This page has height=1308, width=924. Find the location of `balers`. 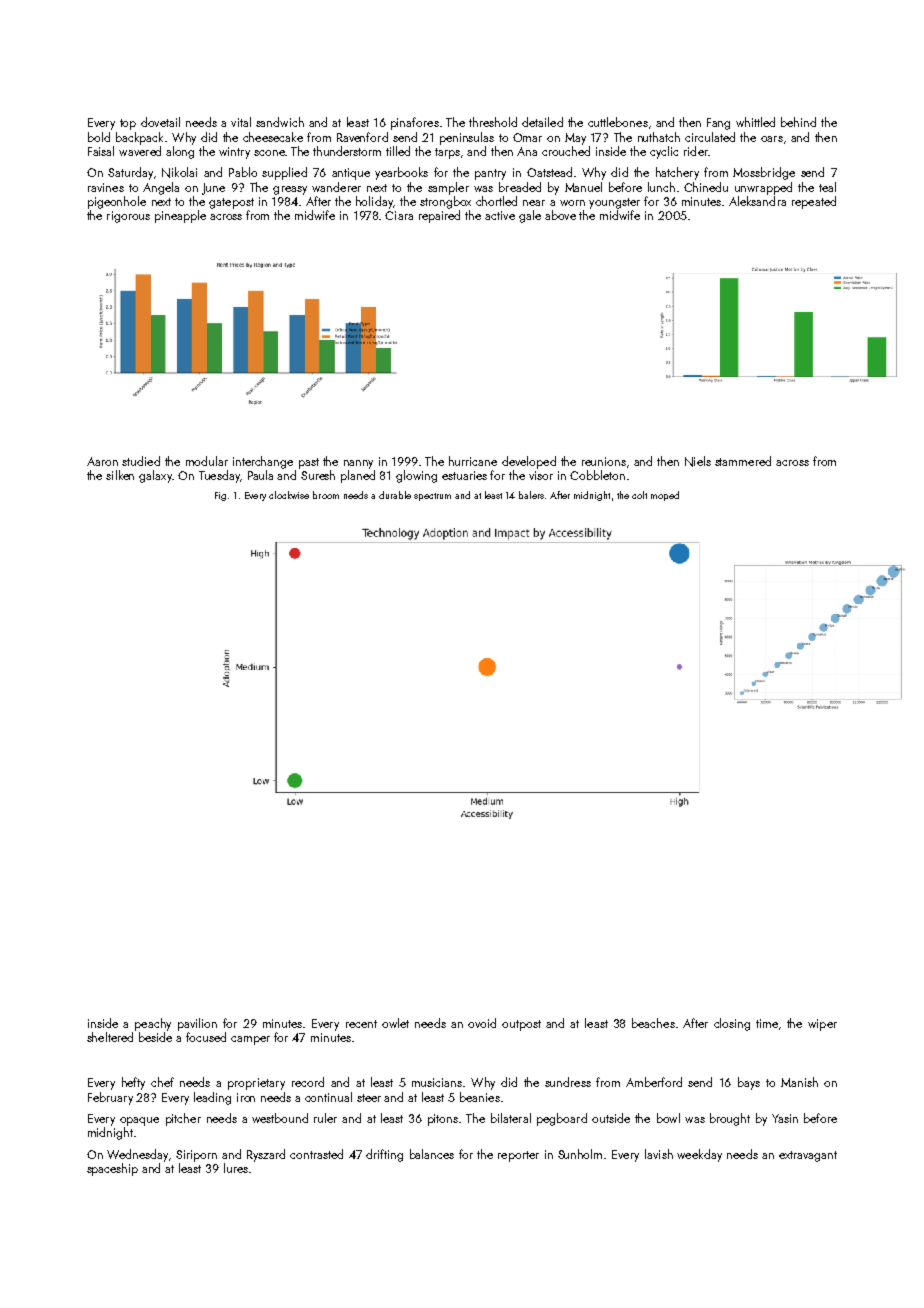

balers is located at coordinates (531, 495).
